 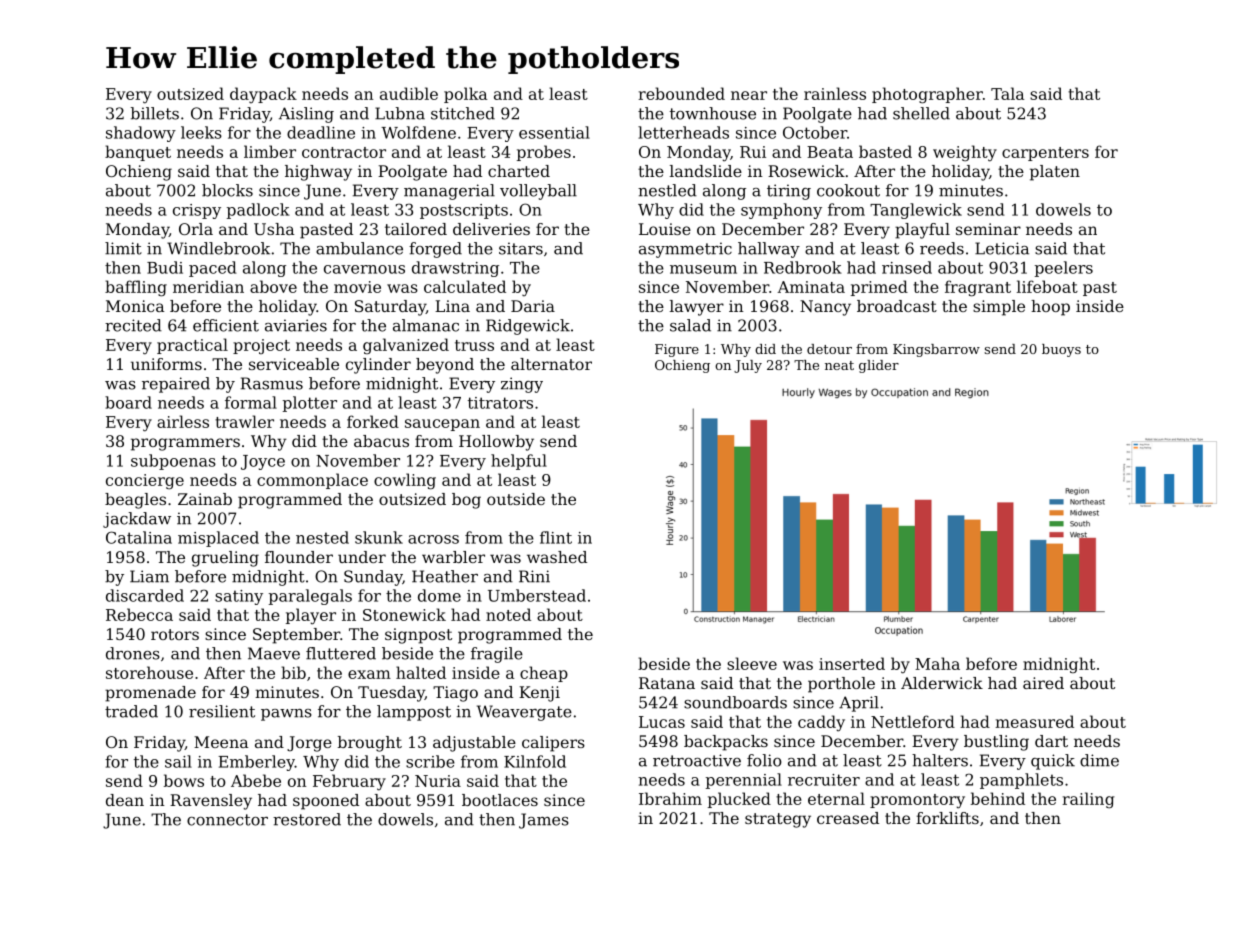 I want to click on above, so click(x=273, y=286).
